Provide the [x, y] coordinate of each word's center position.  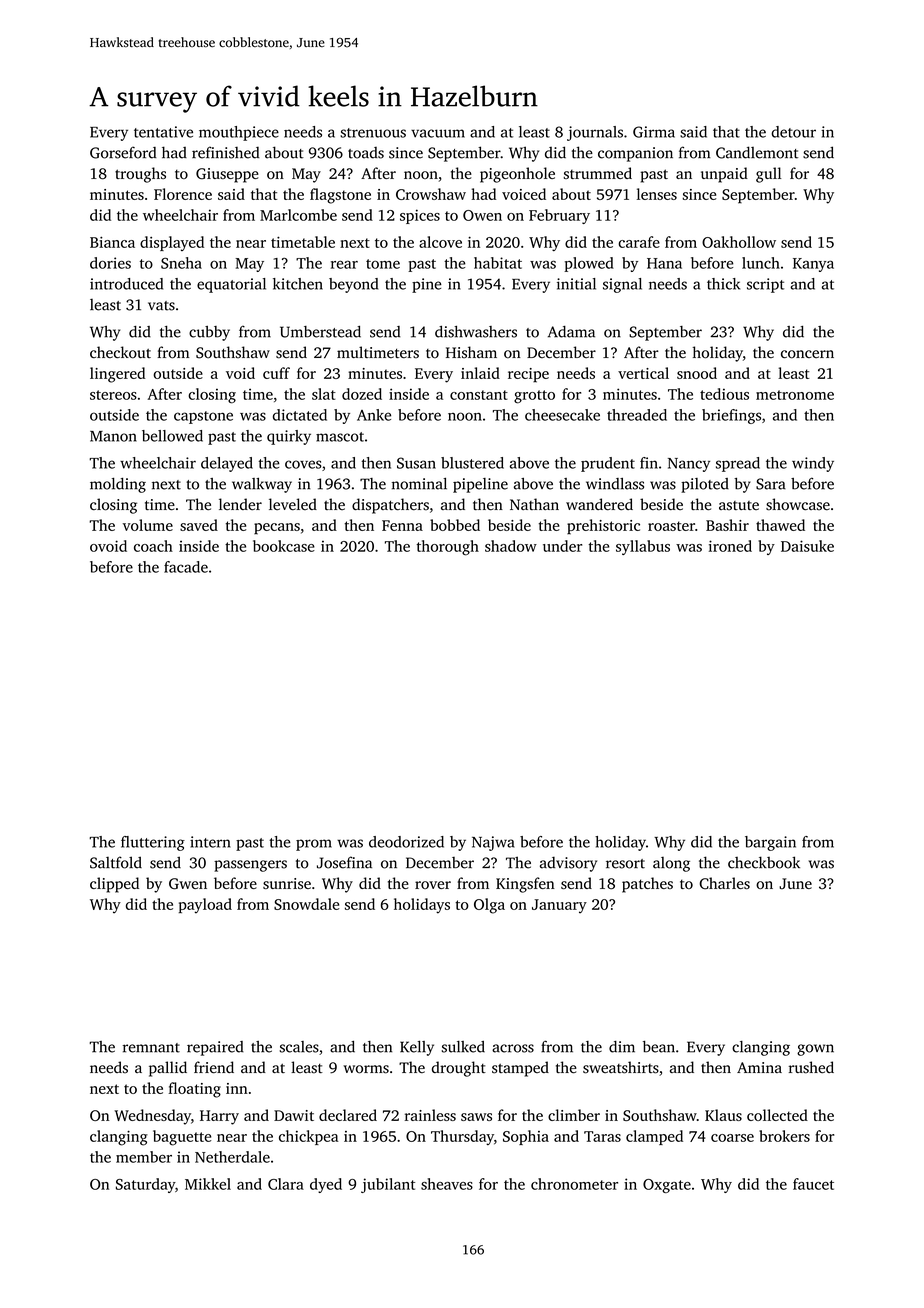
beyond [353, 285]
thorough [447, 548]
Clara [286, 1184]
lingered [117, 375]
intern [210, 842]
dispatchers [390, 506]
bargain [770, 843]
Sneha [181, 263]
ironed [730, 546]
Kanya [813, 265]
